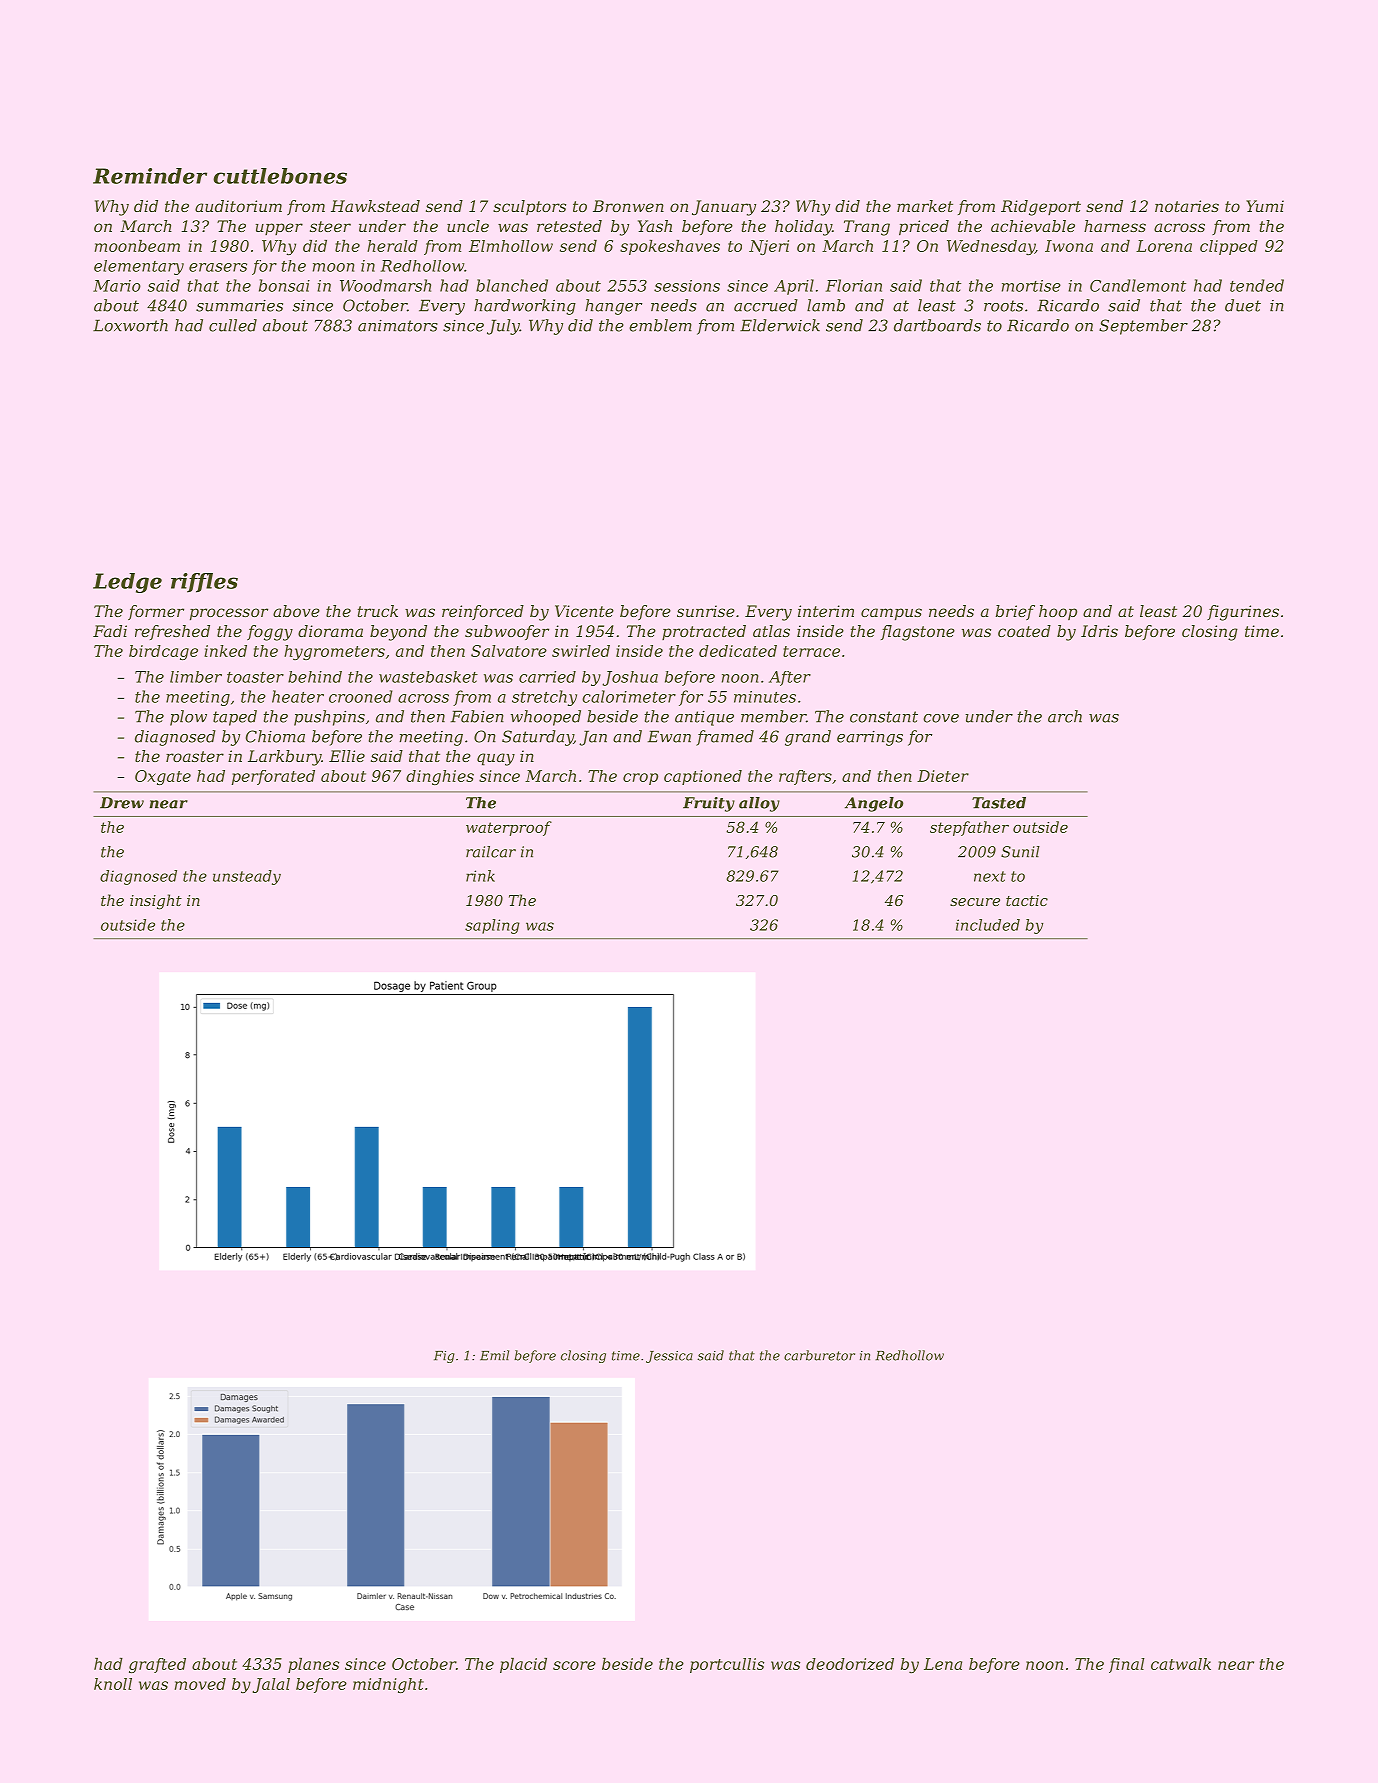 The height and width of the screenshot is (1783, 1378). I want to click on included, so click(988, 925).
